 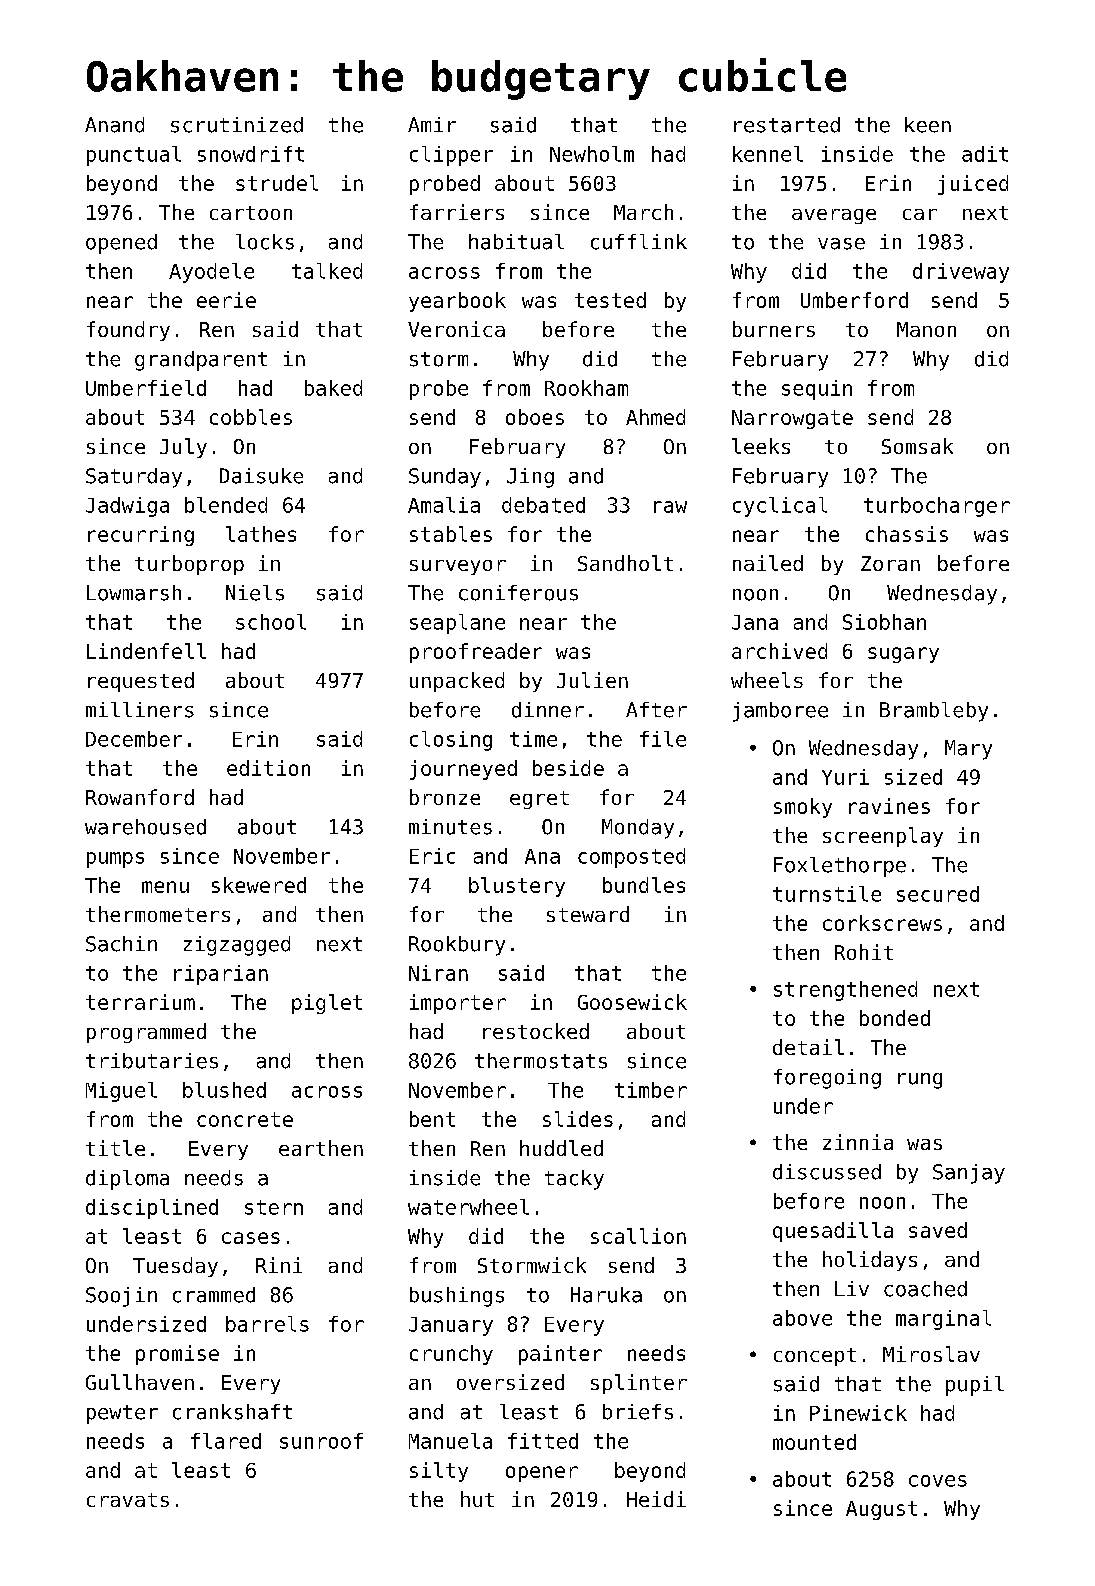 What do you see at coordinates (937, 507) in the document?
I see `turbocharger` at bounding box center [937, 507].
